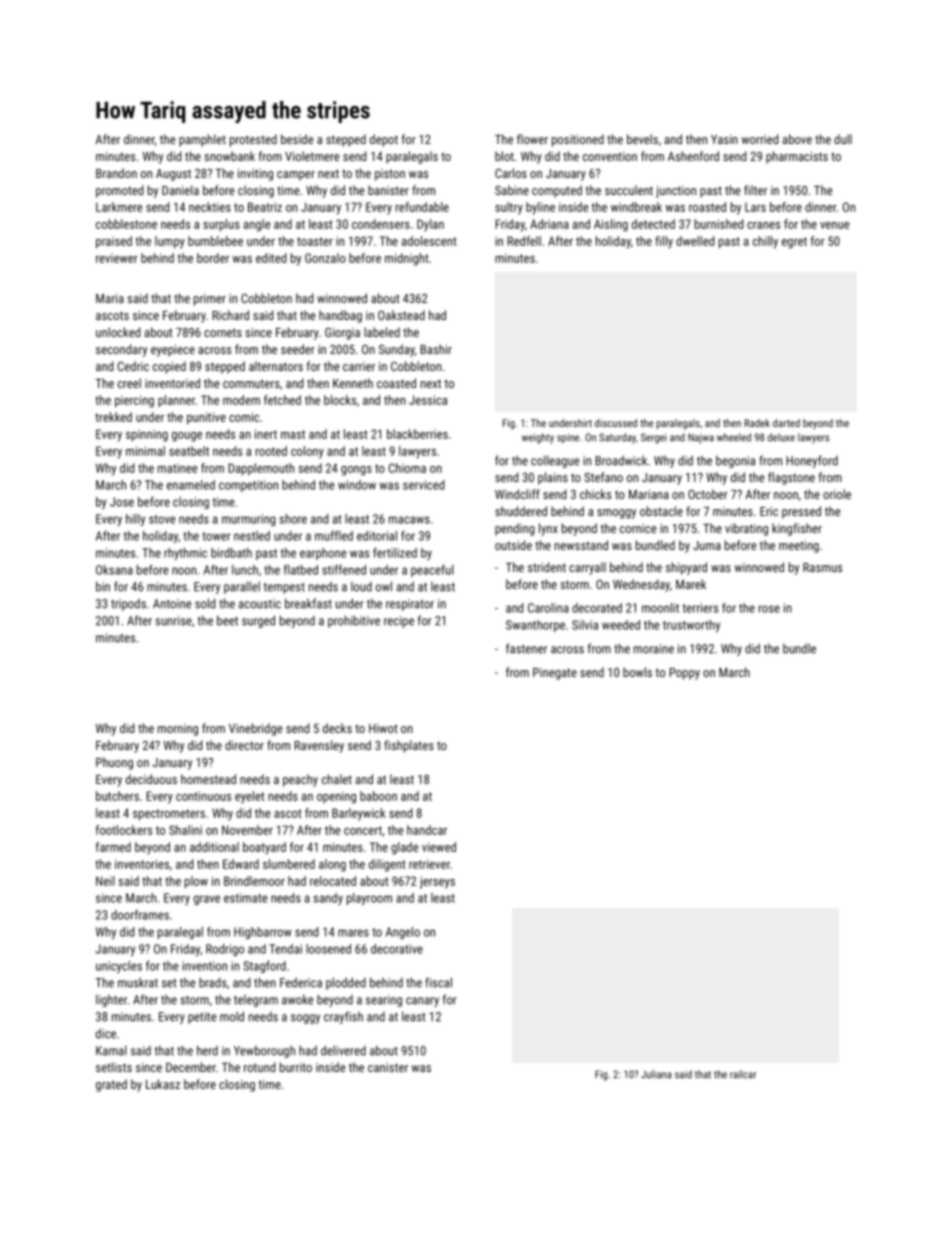 The width and height of the screenshot is (952, 1233). I want to click on above, so click(797, 139).
